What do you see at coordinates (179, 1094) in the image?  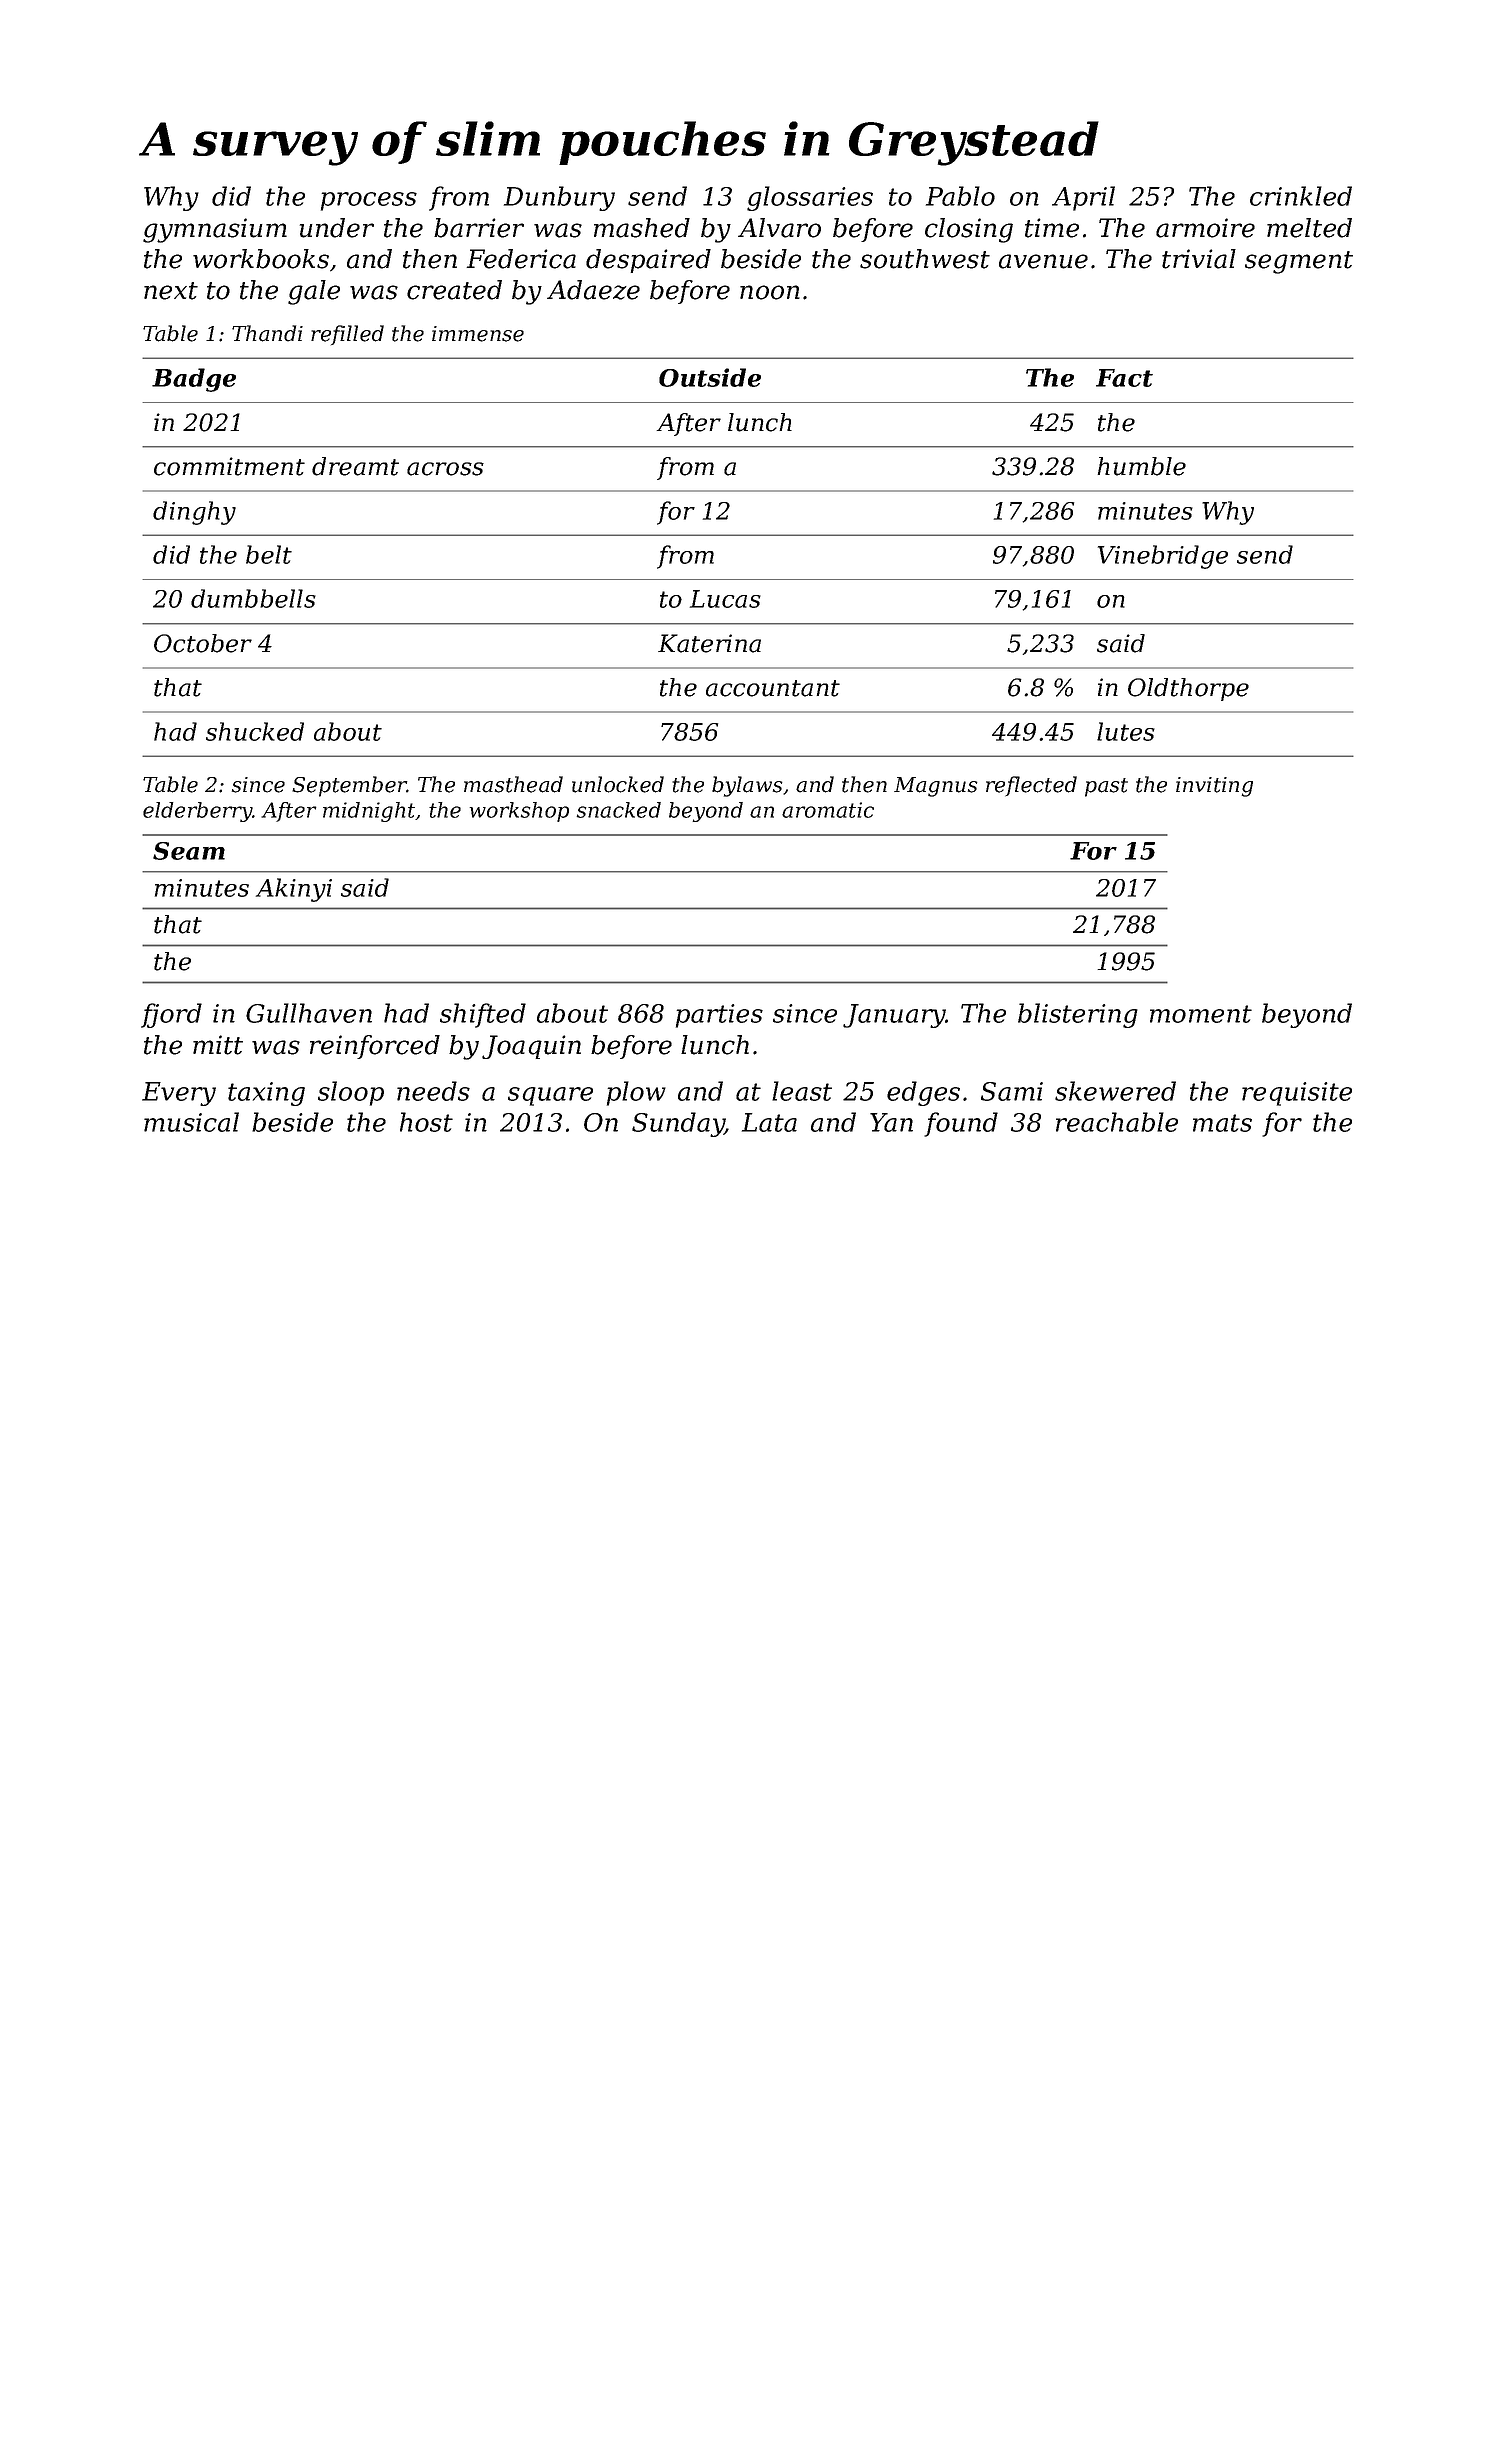 I see `Every` at bounding box center [179, 1094].
